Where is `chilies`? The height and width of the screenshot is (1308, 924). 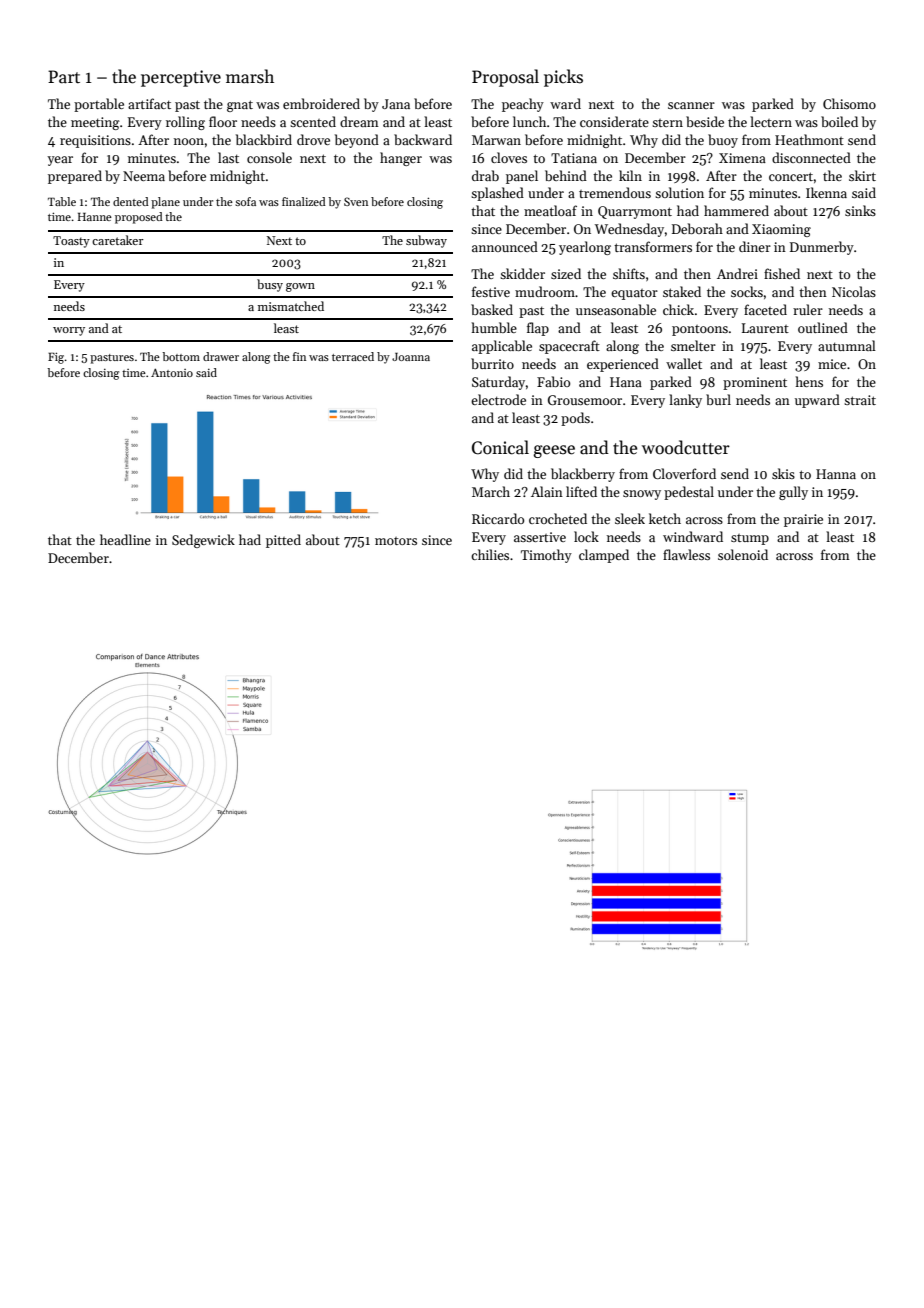
chilies is located at coordinates (490, 554).
